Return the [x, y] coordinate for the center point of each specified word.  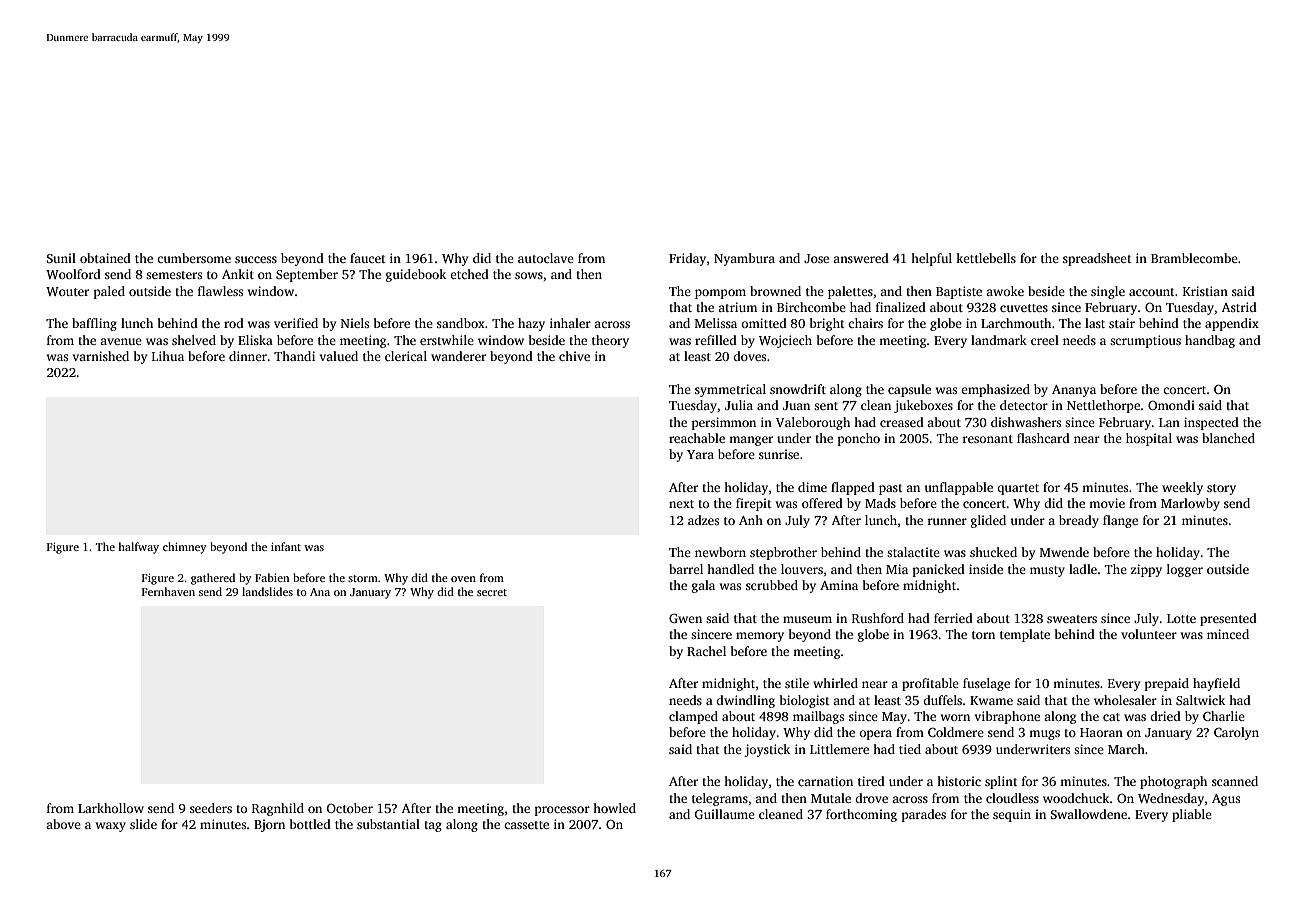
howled [614, 808]
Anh [751, 520]
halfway [138, 548]
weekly [1182, 488]
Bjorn [269, 825]
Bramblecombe [1194, 258]
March [1126, 749]
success [256, 259]
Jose [816, 258]
